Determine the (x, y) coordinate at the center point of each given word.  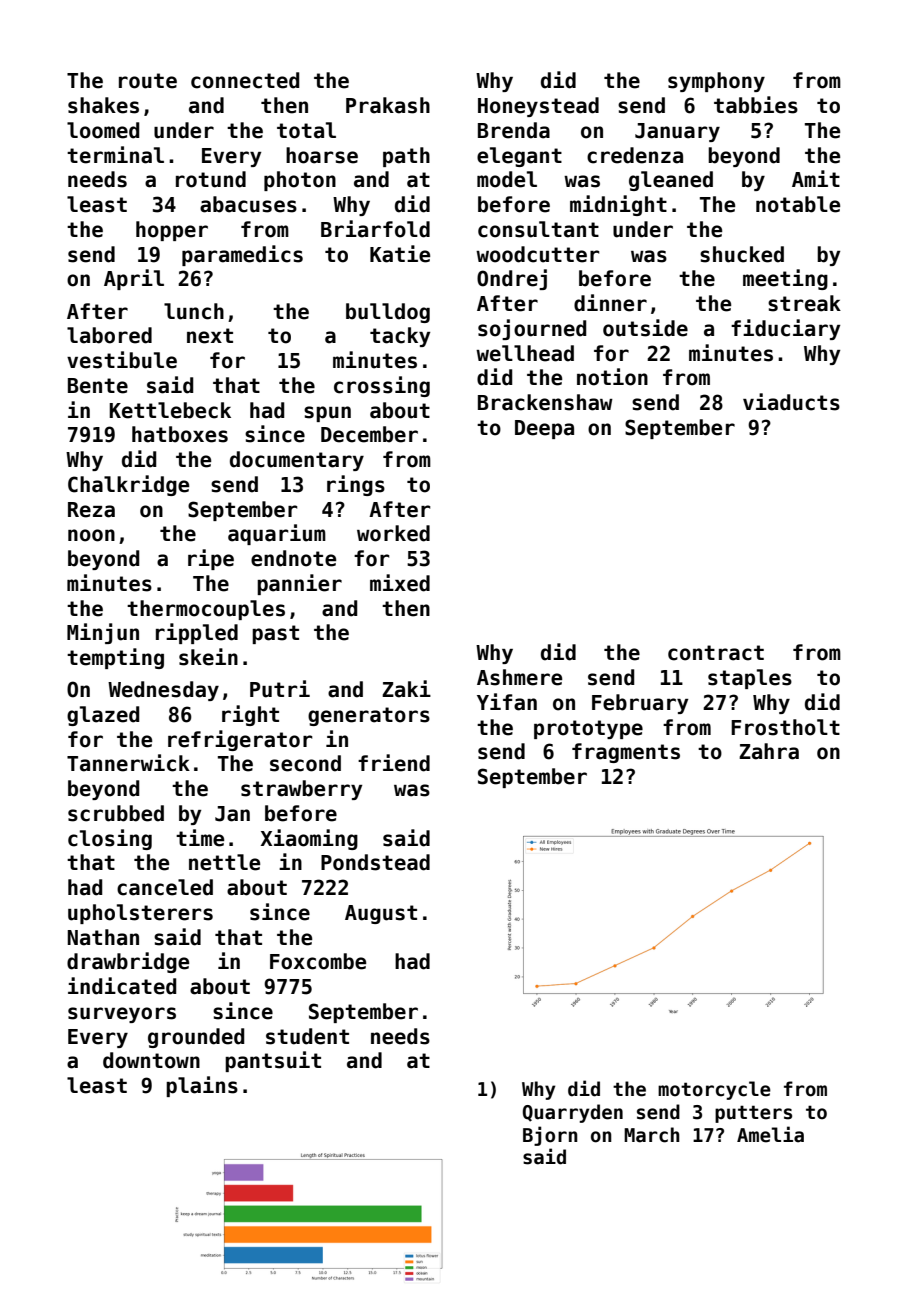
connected (245, 80)
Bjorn (550, 1136)
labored (109, 335)
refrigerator (240, 740)
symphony (716, 82)
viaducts (791, 402)
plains (202, 1086)
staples (750, 679)
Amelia (770, 1134)
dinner (610, 303)
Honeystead (538, 107)
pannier (299, 584)
